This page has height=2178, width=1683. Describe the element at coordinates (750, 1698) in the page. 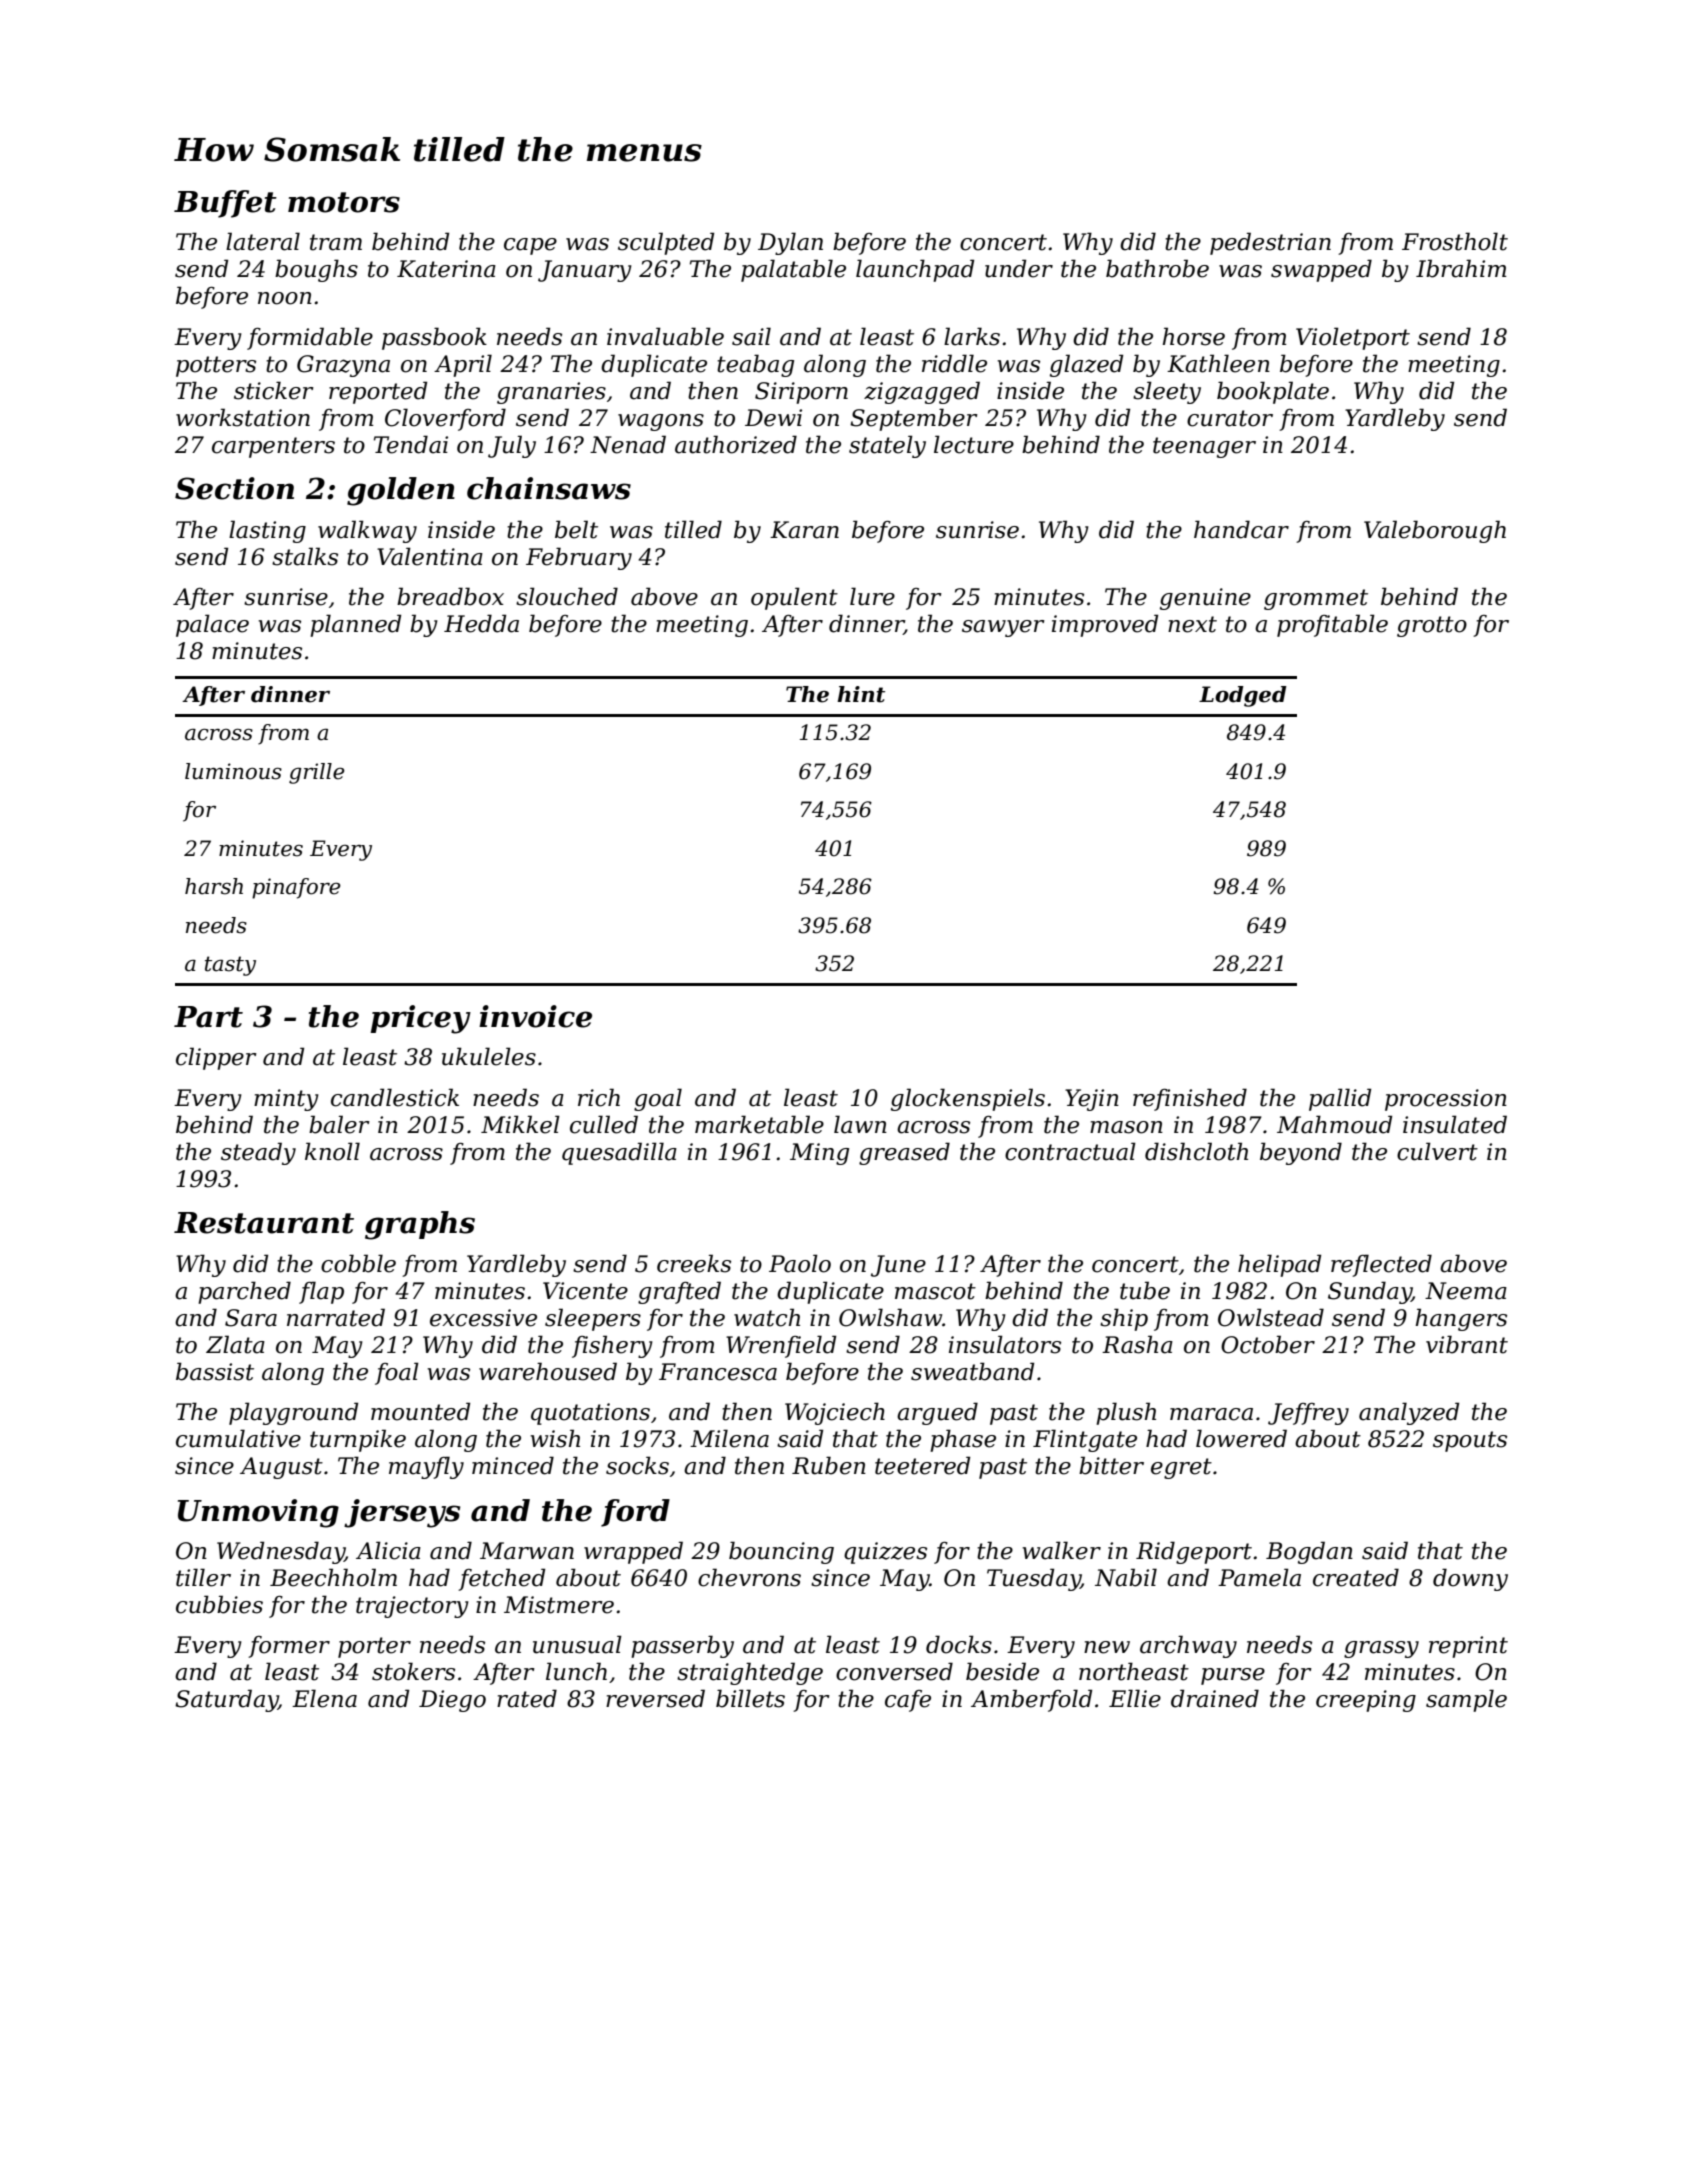

I see `billets` at that location.
